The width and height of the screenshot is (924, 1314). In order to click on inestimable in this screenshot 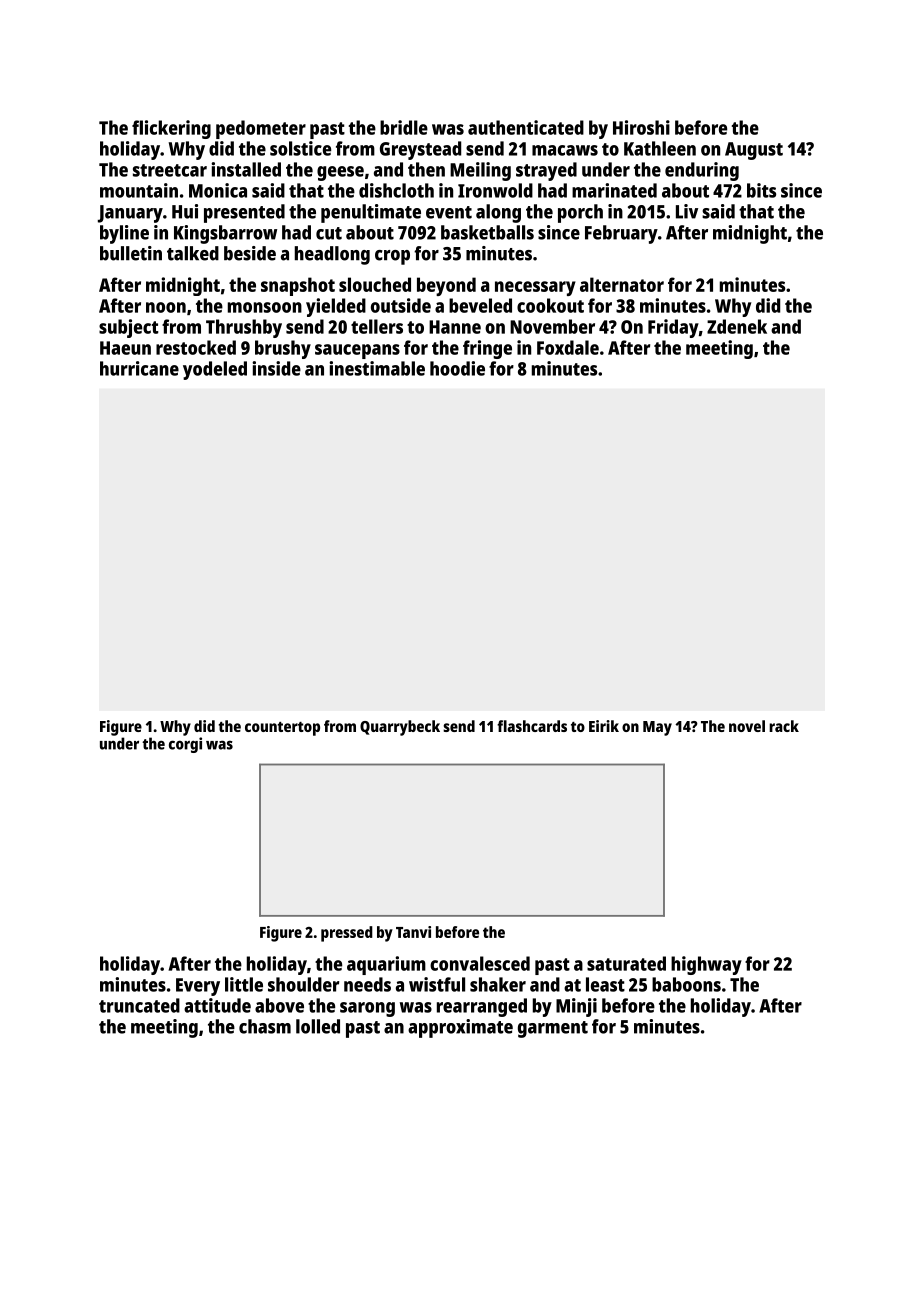, I will do `click(377, 368)`.
